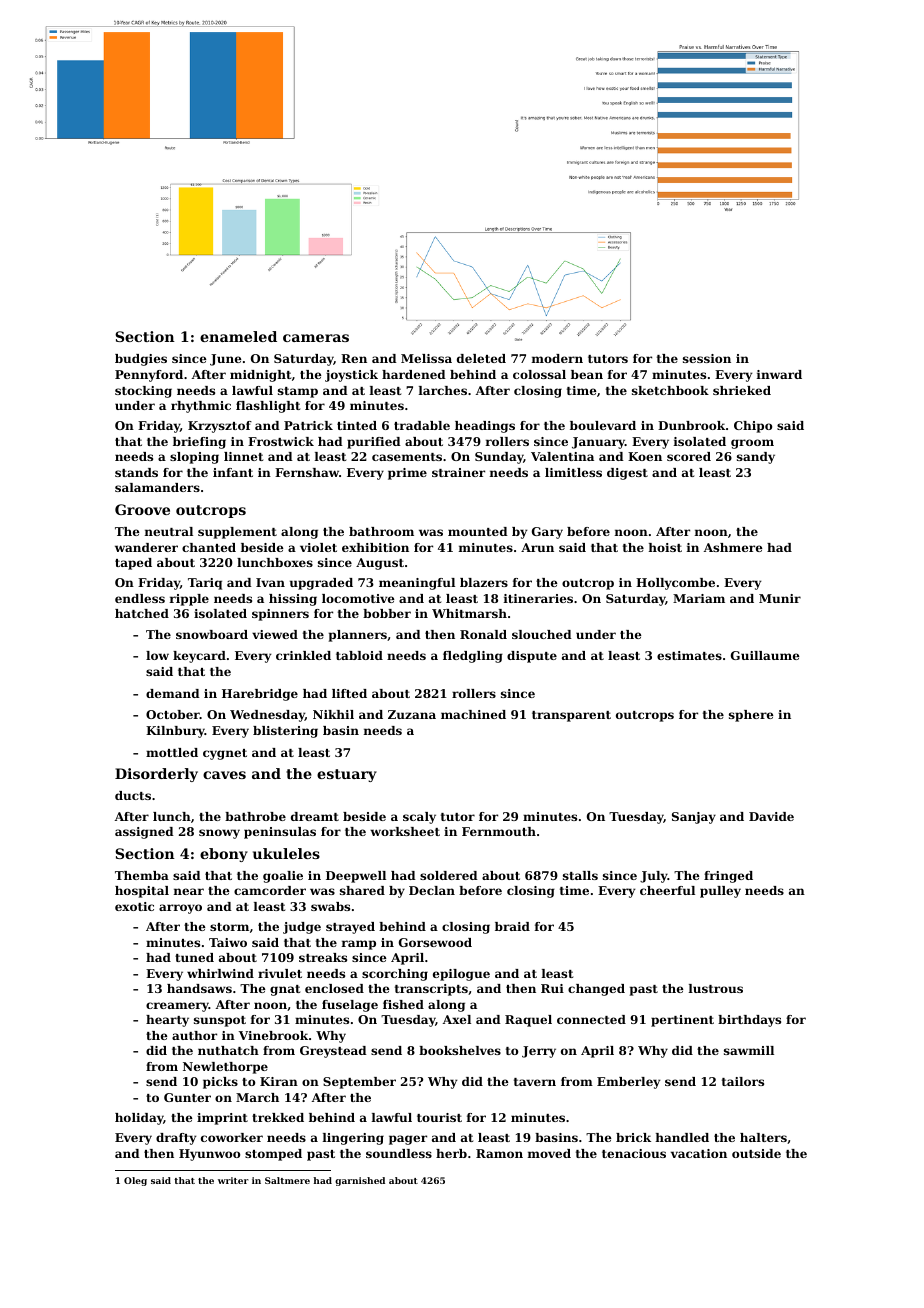  What do you see at coordinates (220, 427) in the image?
I see `Krzysztof` at bounding box center [220, 427].
